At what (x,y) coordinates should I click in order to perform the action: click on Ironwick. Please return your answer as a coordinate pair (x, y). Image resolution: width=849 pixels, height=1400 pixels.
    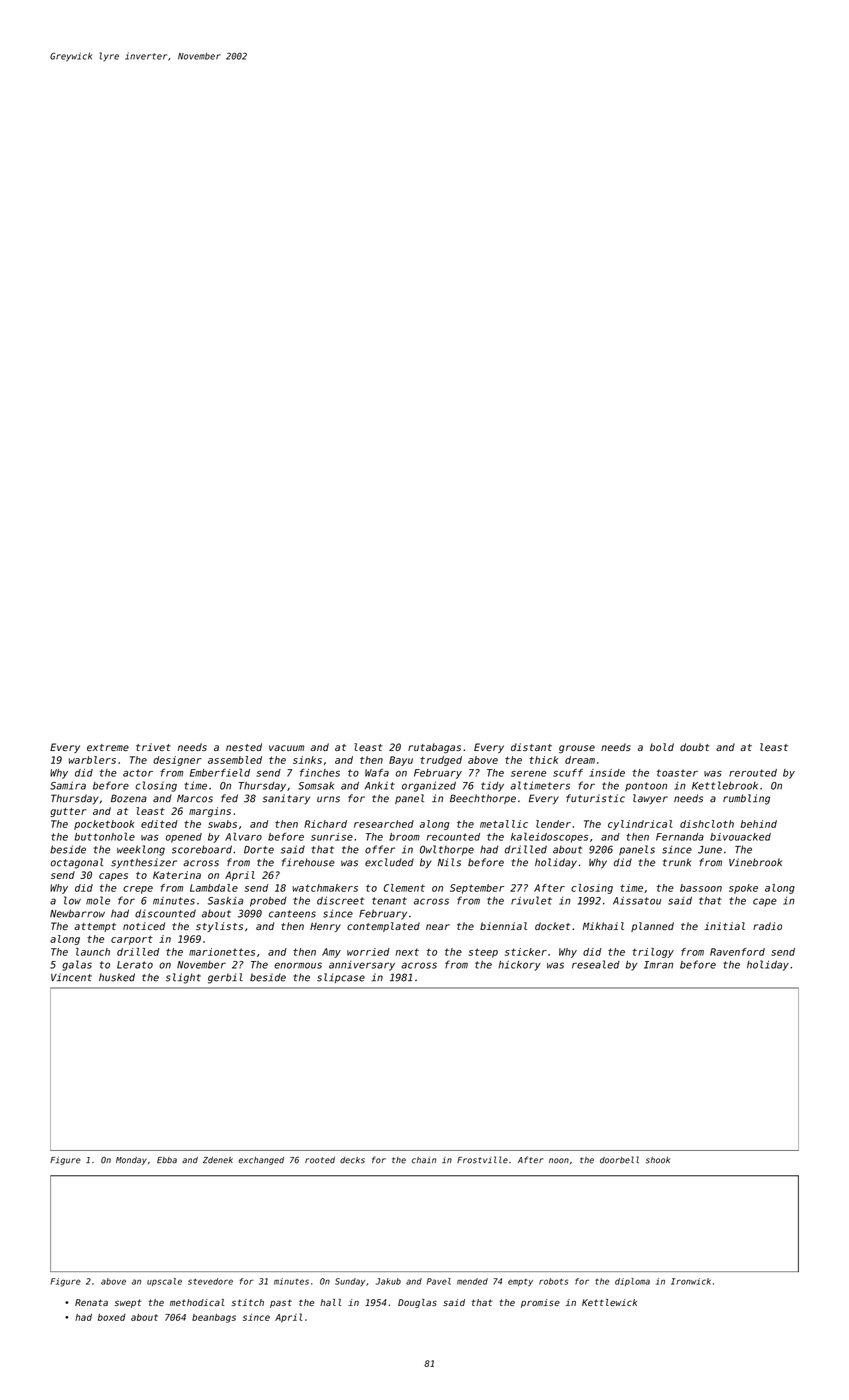
    Looking at the image, I should click on (691, 1281).
